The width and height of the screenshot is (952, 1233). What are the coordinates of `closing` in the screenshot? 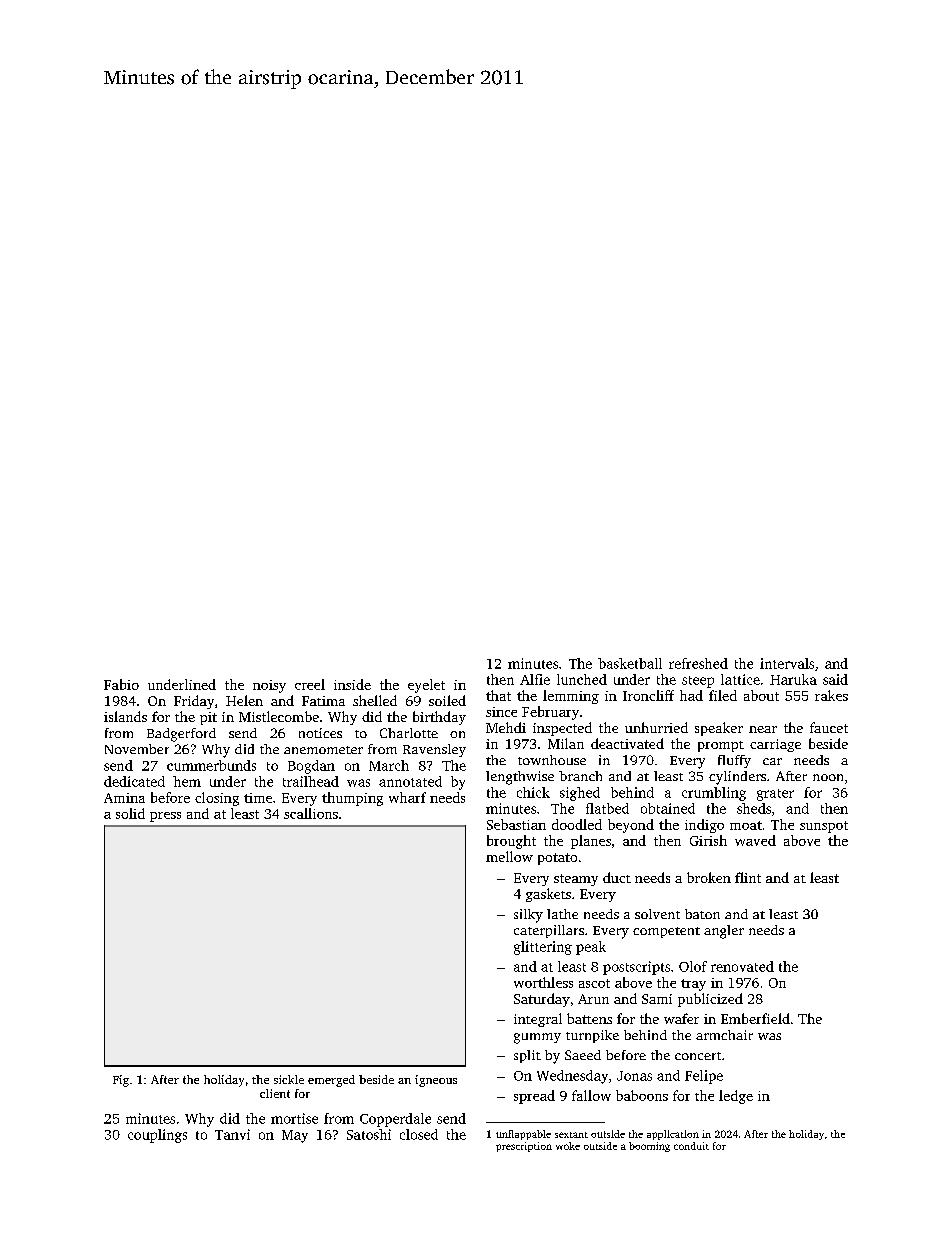 It's located at (217, 799).
